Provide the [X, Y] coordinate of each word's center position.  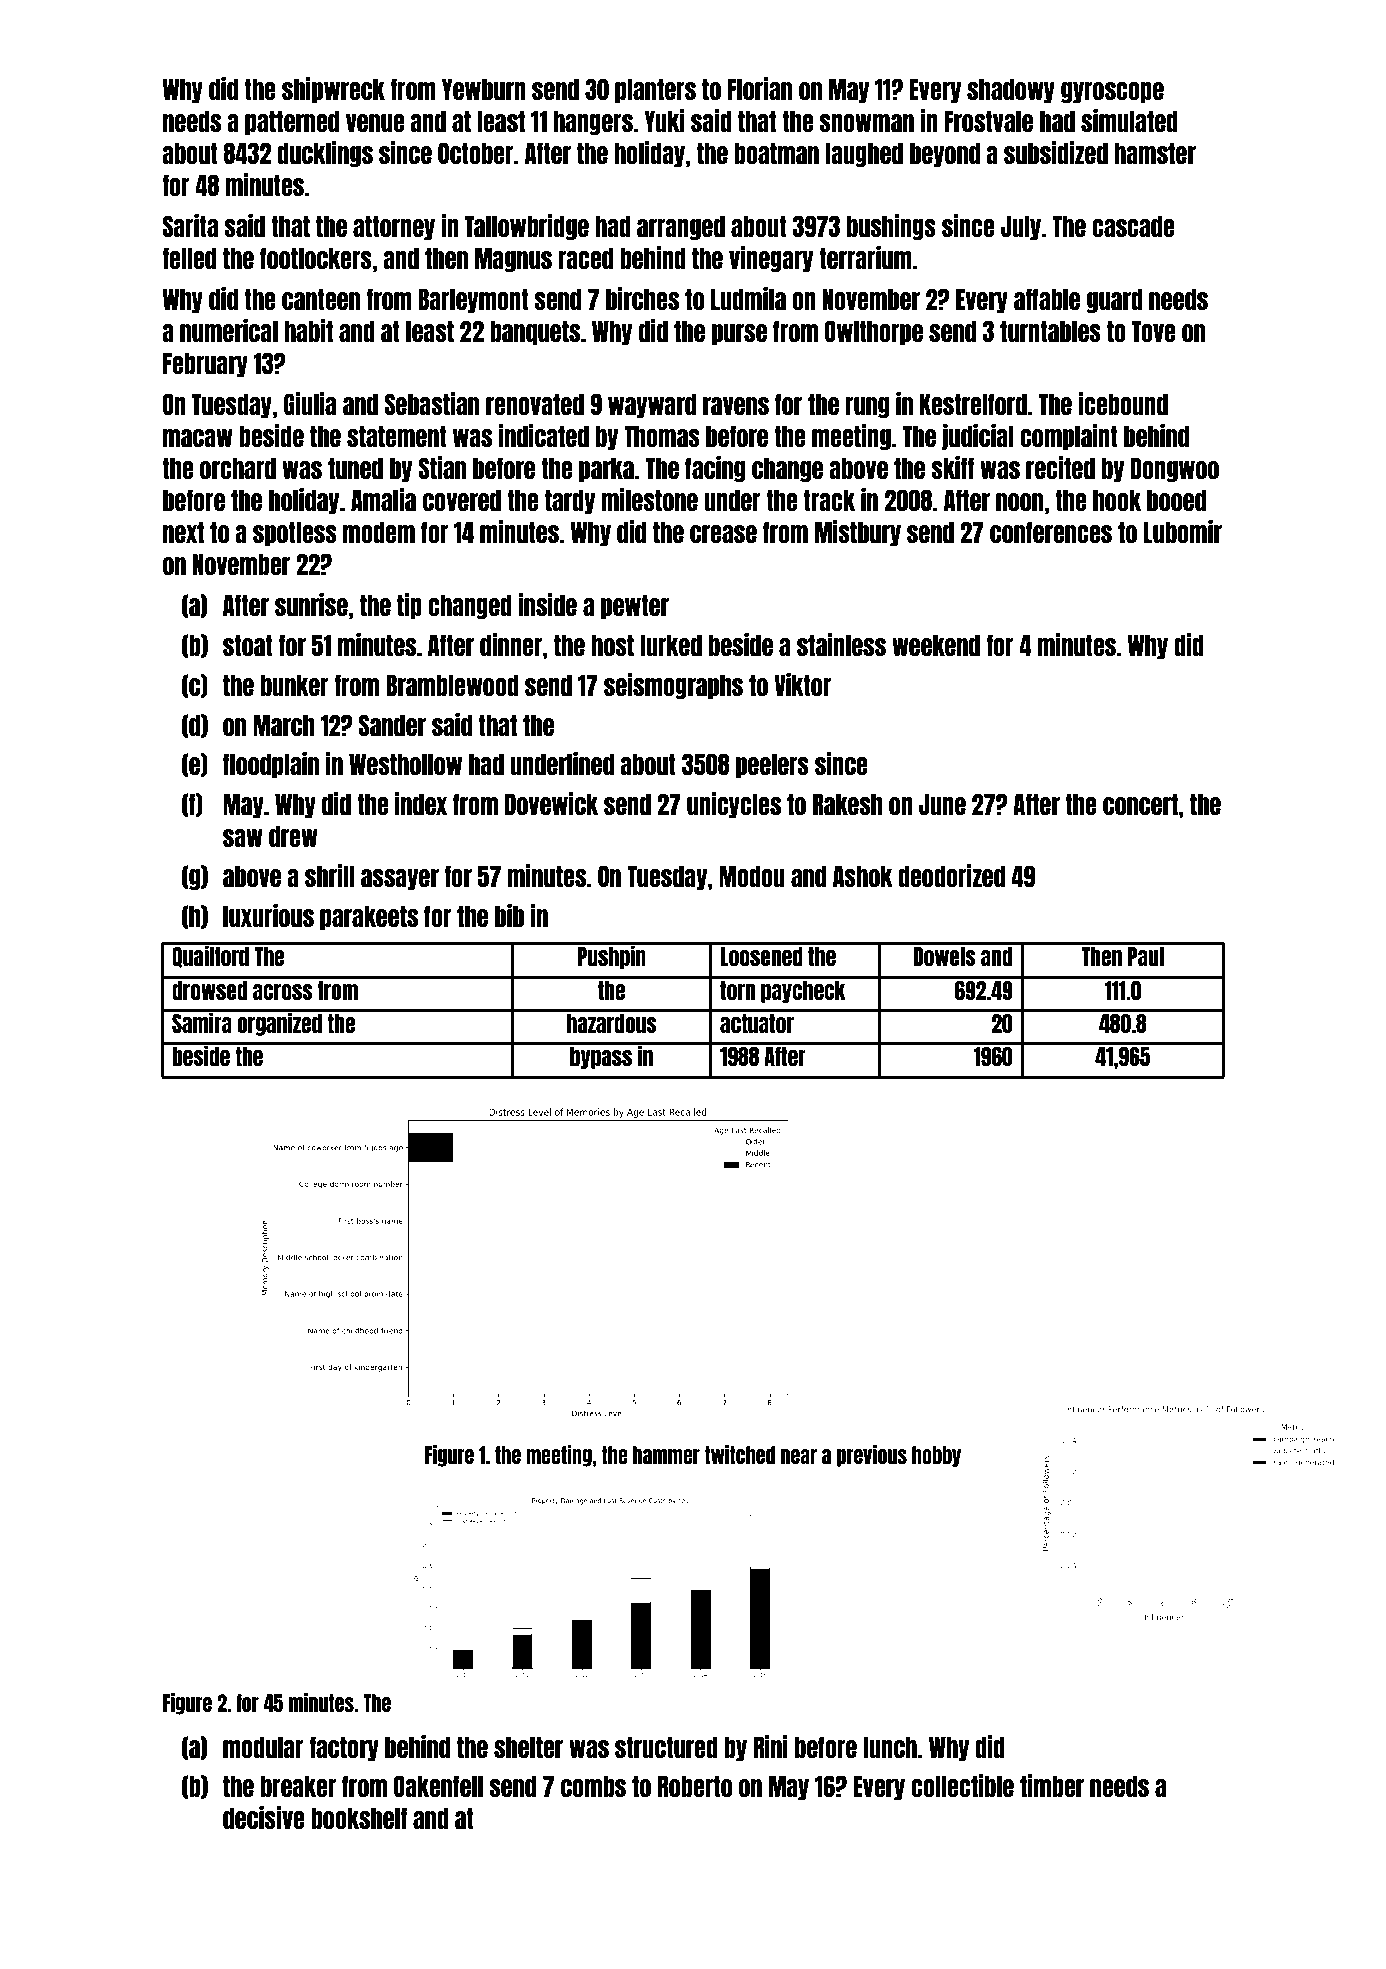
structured [666, 1747]
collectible [962, 1785]
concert [1141, 804]
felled [189, 258]
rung [867, 407]
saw [243, 838]
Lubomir [1183, 531]
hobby [936, 1456]
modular [263, 1747]
